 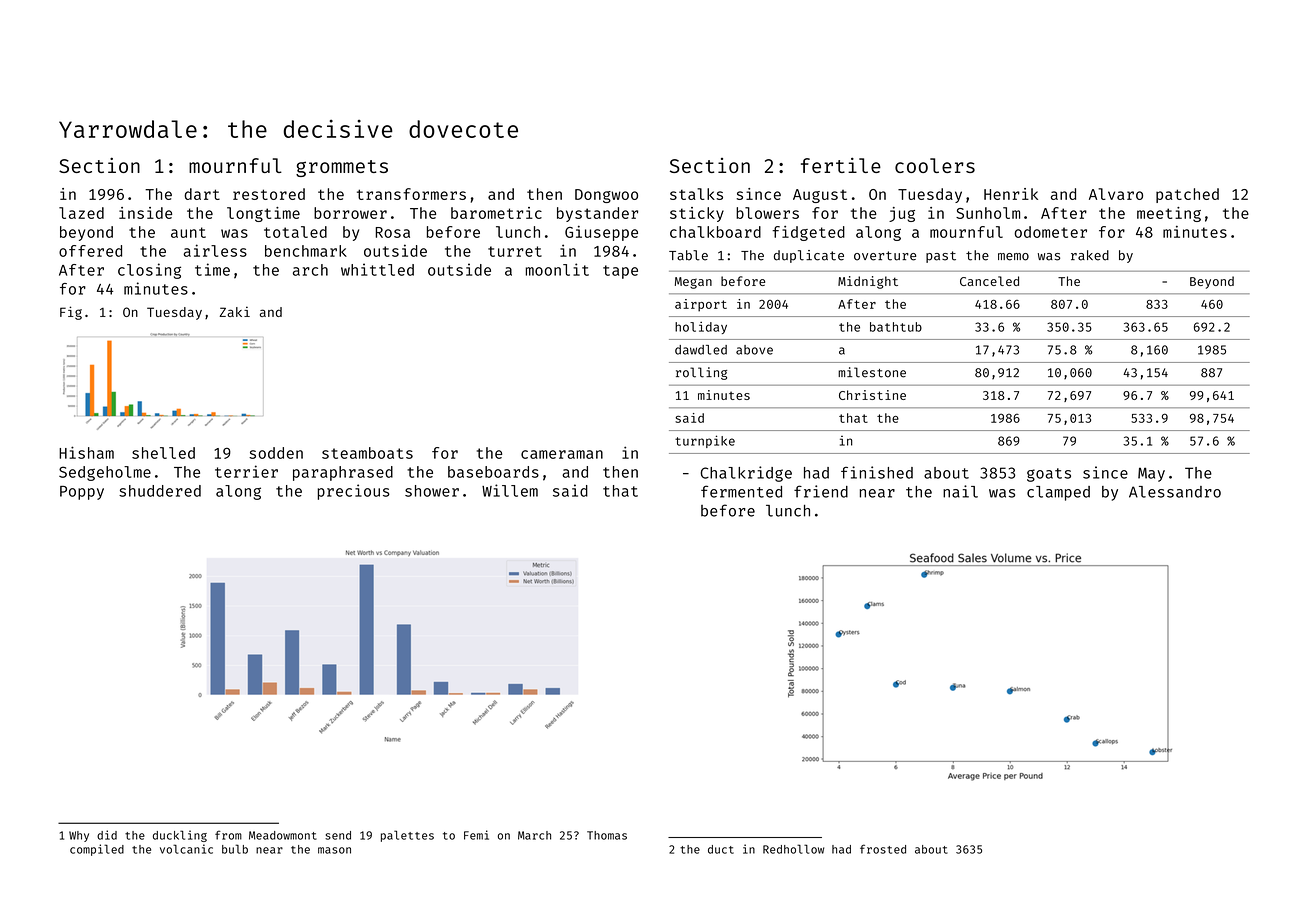 What do you see at coordinates (883, 849) in the screenshot?
I see `frosted` at bounding box center [883, 849].
